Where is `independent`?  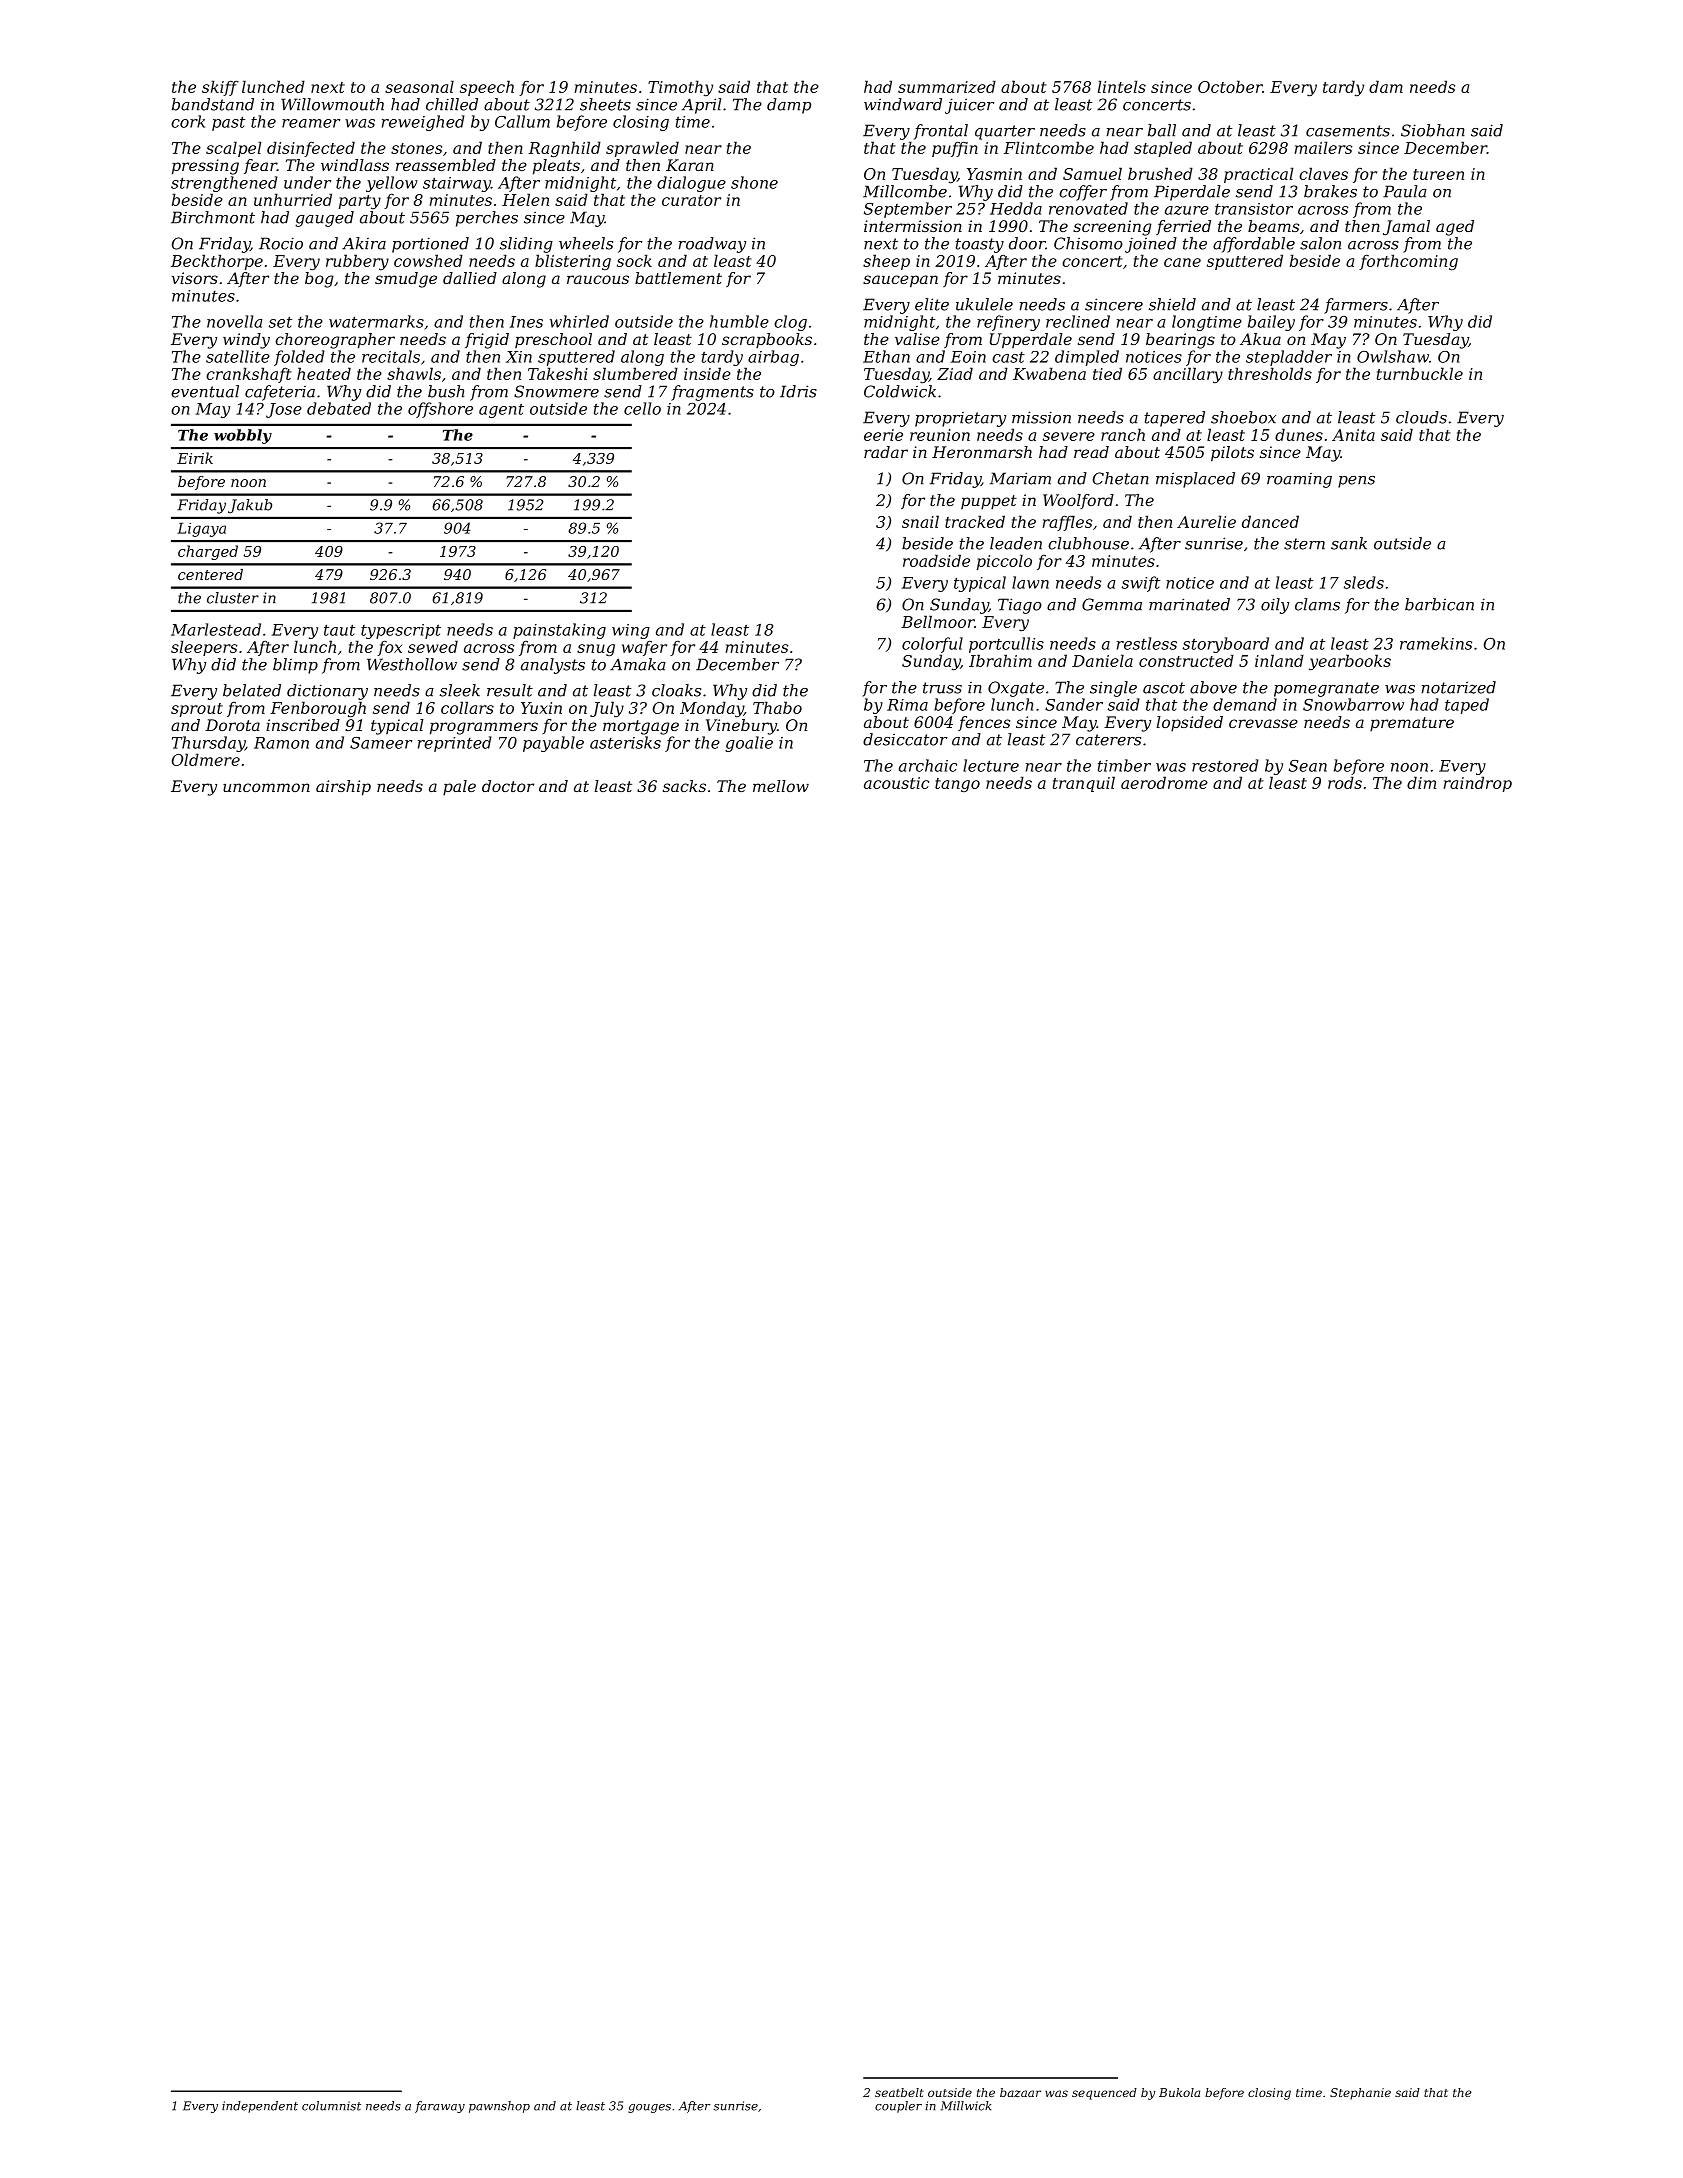 independent is located at coordinates (260, 2107).
